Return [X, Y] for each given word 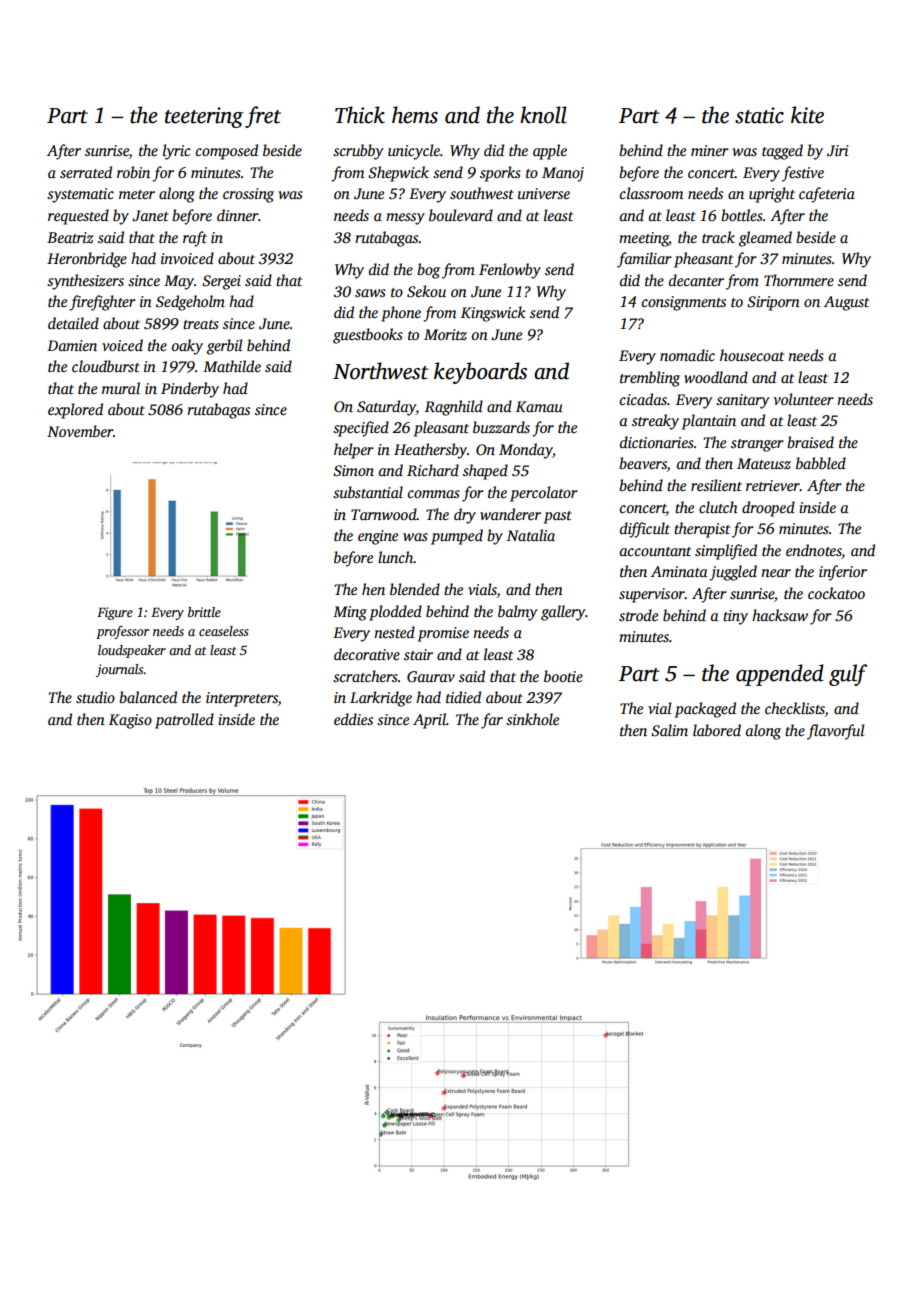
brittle [204, 612]
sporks [500, 174]
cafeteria [827, 195]
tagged [782, 152]
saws [370, 293]
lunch [396, 557]
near [776, 573]
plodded [395, 613]
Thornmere [799, 280]
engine [378, 537]
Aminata [679, 571]
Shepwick [398, 174]
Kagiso [130, 721]
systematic [80, 195]
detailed [73, 323]
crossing [248, 195]
